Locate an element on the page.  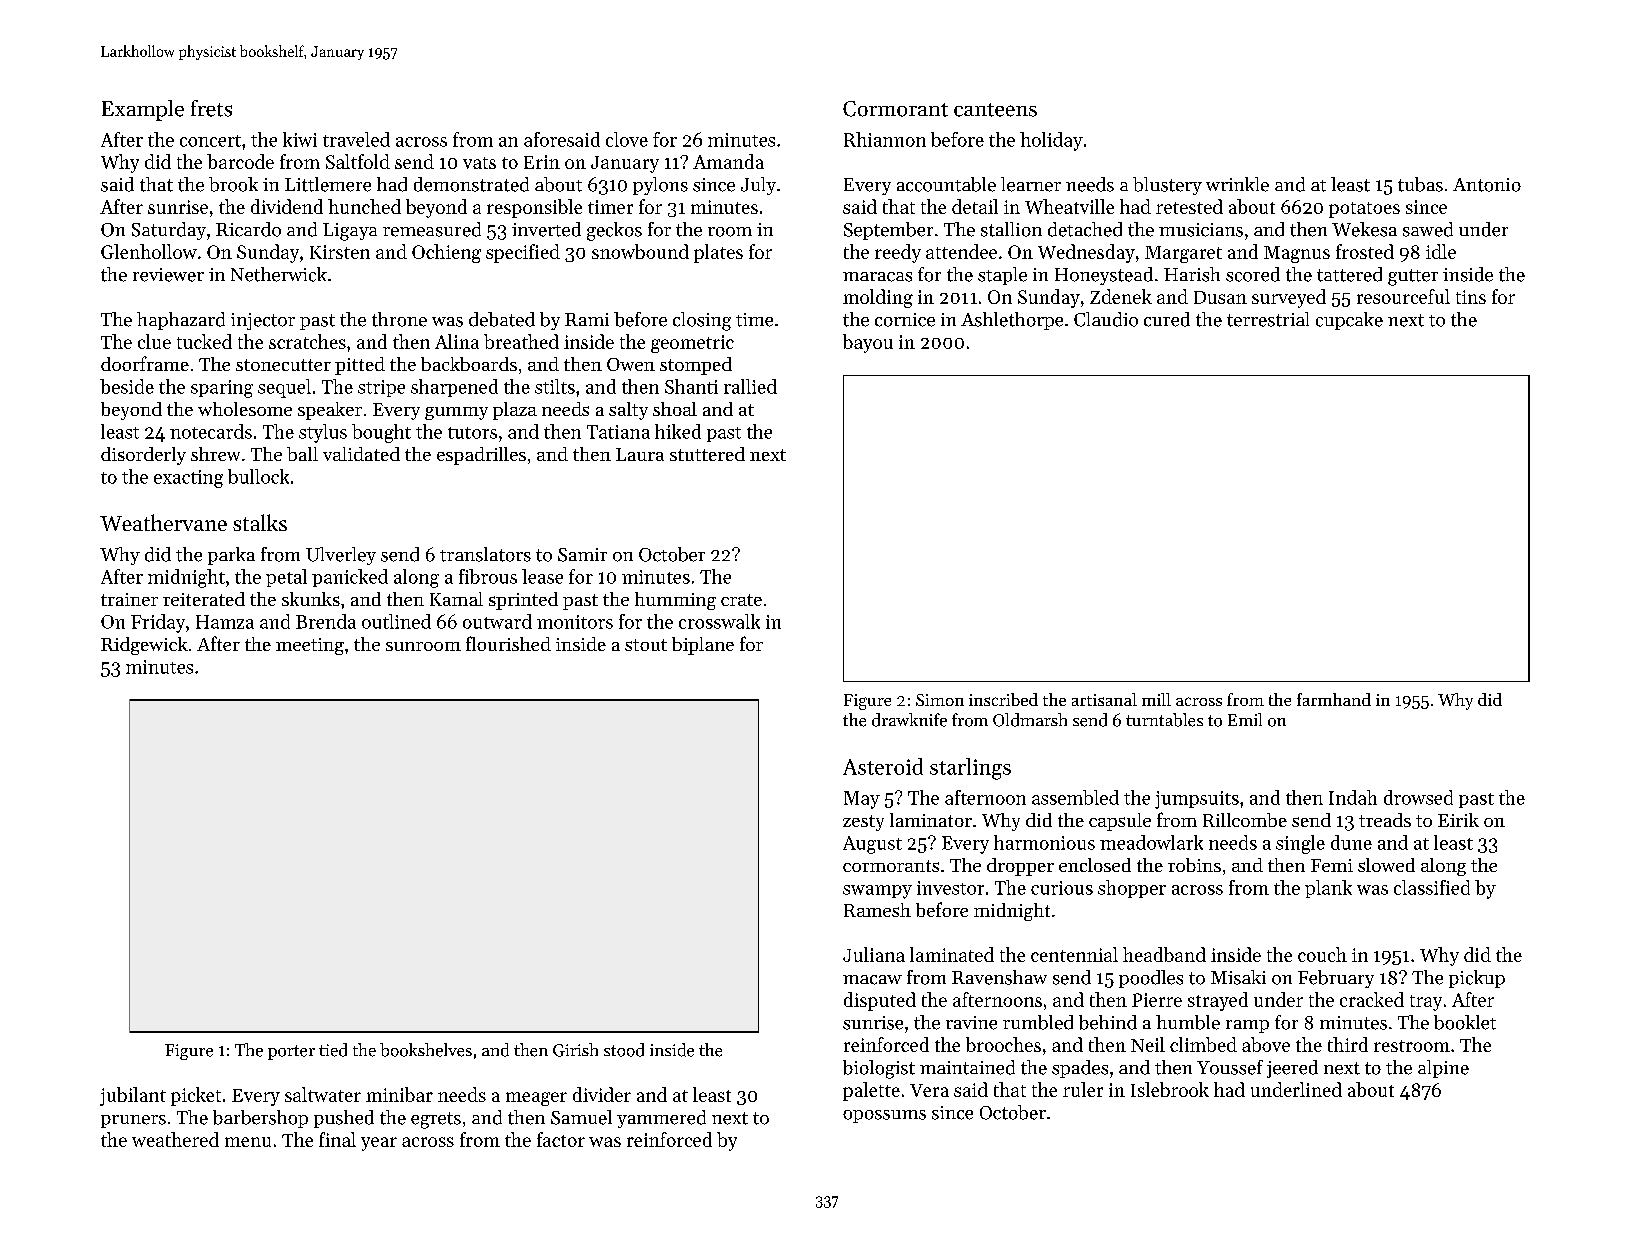
canteens is located at coordinates (995, 110).
